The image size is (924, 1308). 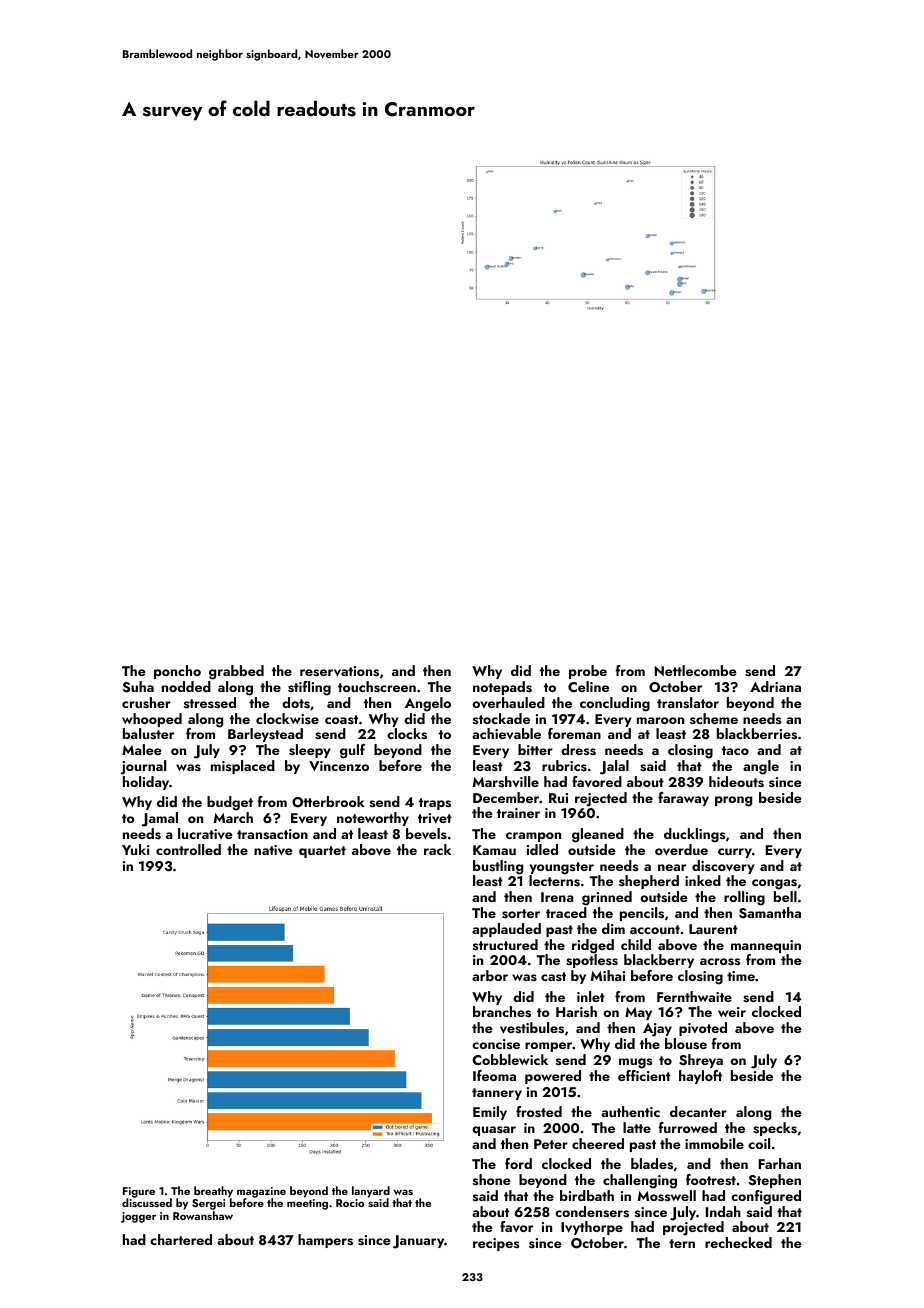 I want to click on Vincenzo, so click(x=339, y=766).
